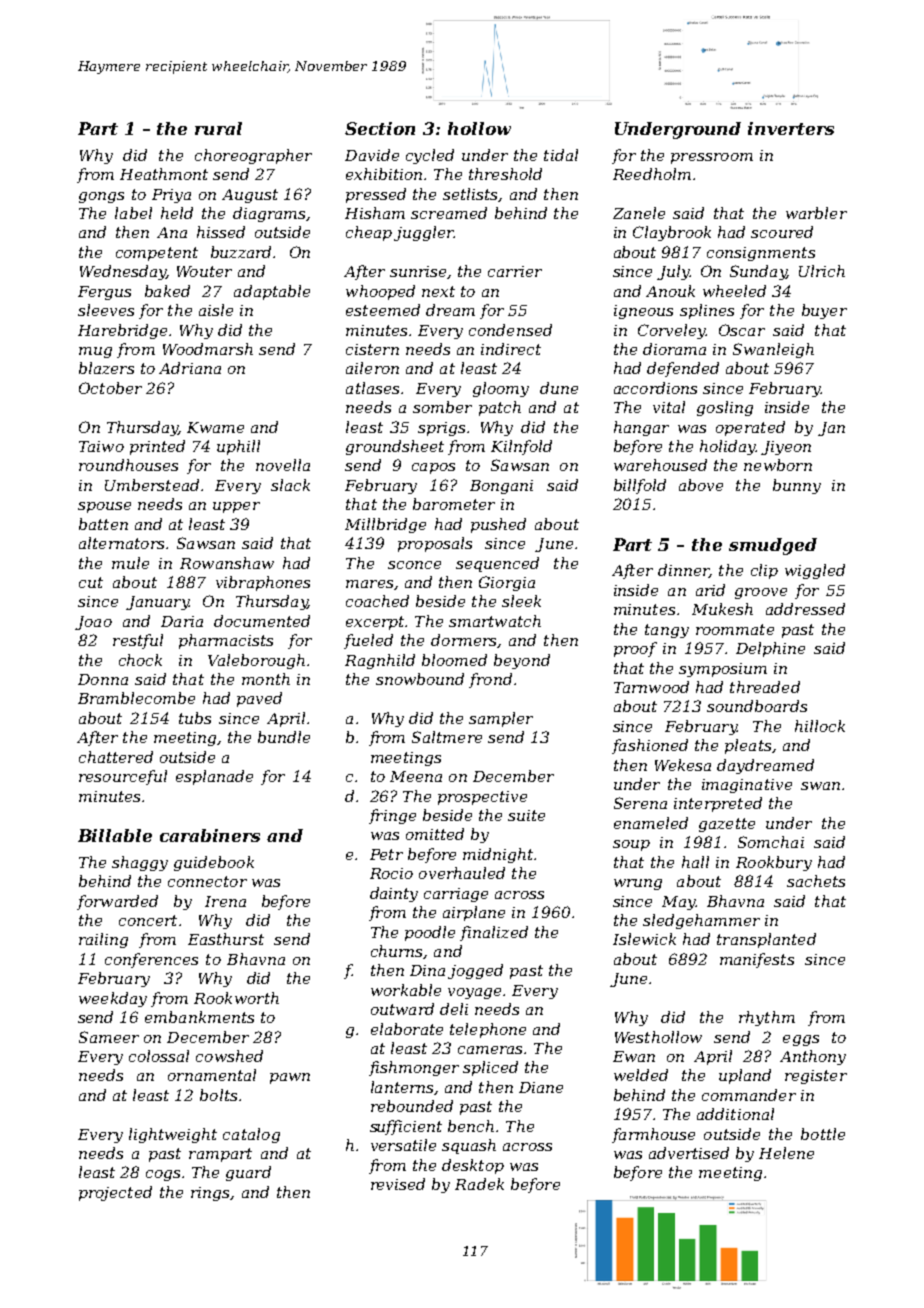  What do you see at coordinates (380, 128) in the screenshot?
I see `Section` at bounding box center [380, 128].
